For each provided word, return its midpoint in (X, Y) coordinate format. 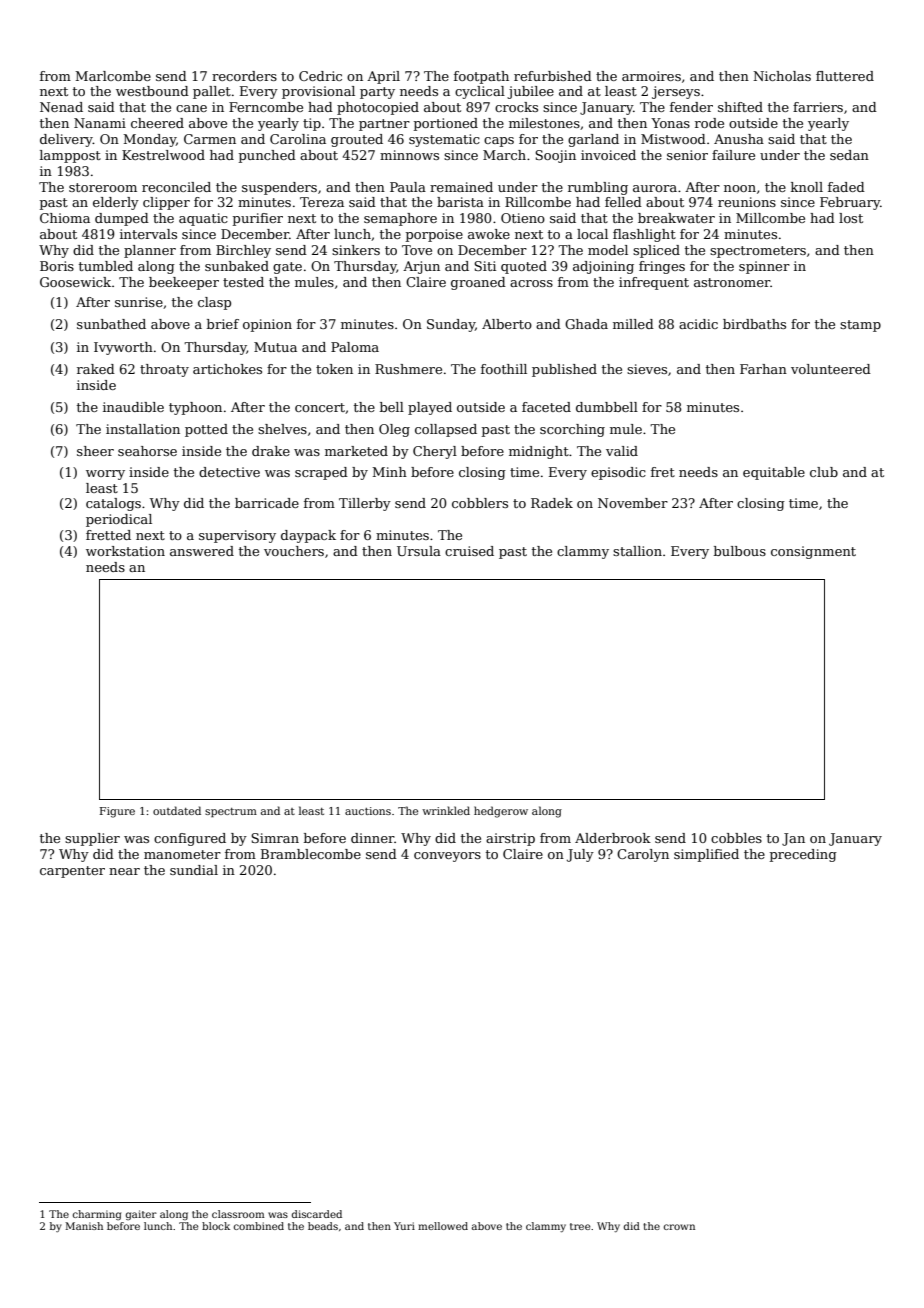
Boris (57, 266)
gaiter (141, 1215)
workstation (125, 551)
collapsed (446, 430)
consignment (813, 552)
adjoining (603, 267)
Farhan (763, 369)
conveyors (447, 857)
